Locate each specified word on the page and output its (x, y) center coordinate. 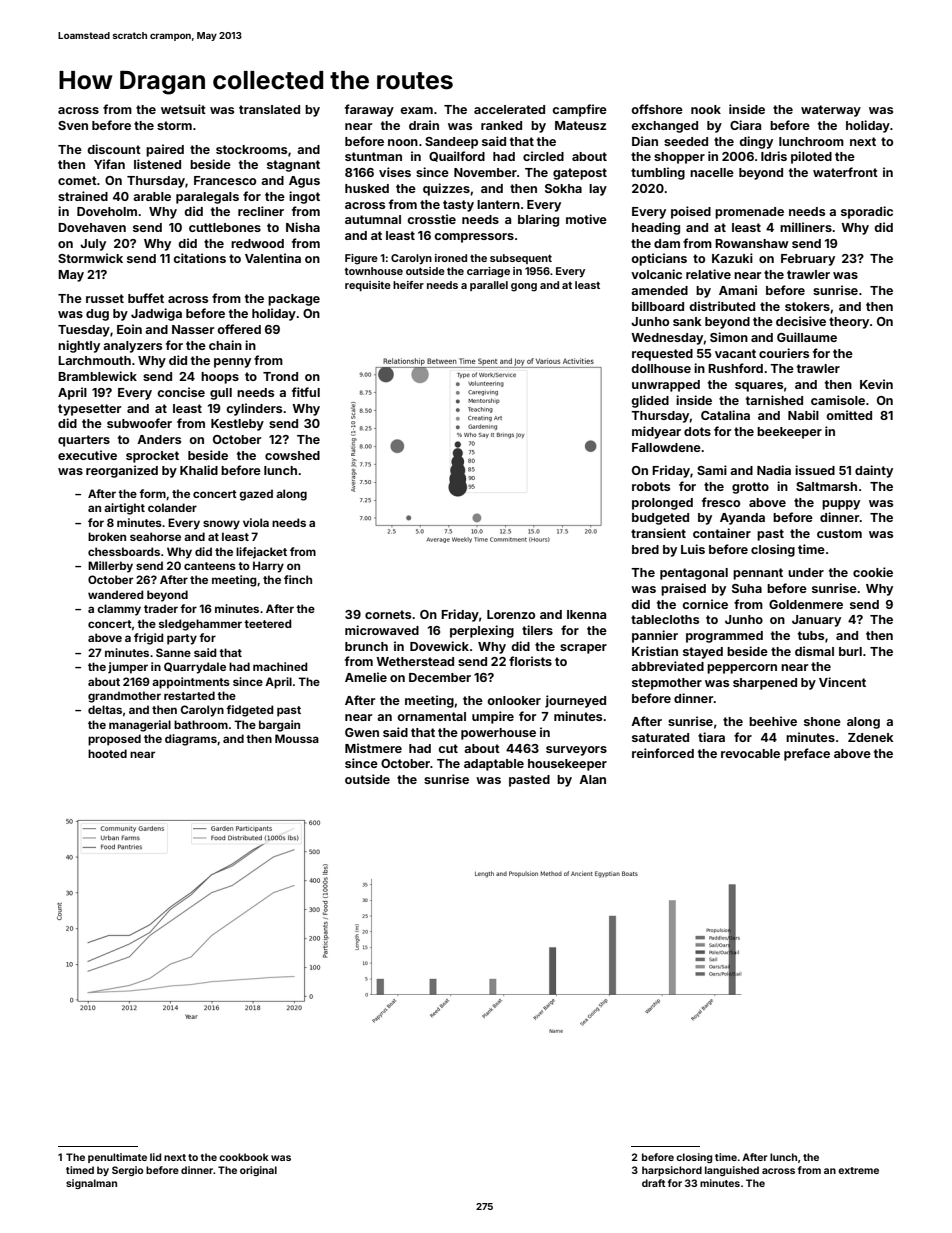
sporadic (867, 212)
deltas (105, 709)
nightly (79, 346)
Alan (592, 779)
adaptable (494, 765)
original (258, 1171)
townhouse (373, 271)
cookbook (244, 1157)
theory (849, 323)
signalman (91, 1184)
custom (839, 533)
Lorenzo (511, 614)
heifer (408, 285)
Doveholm (107, 211)
